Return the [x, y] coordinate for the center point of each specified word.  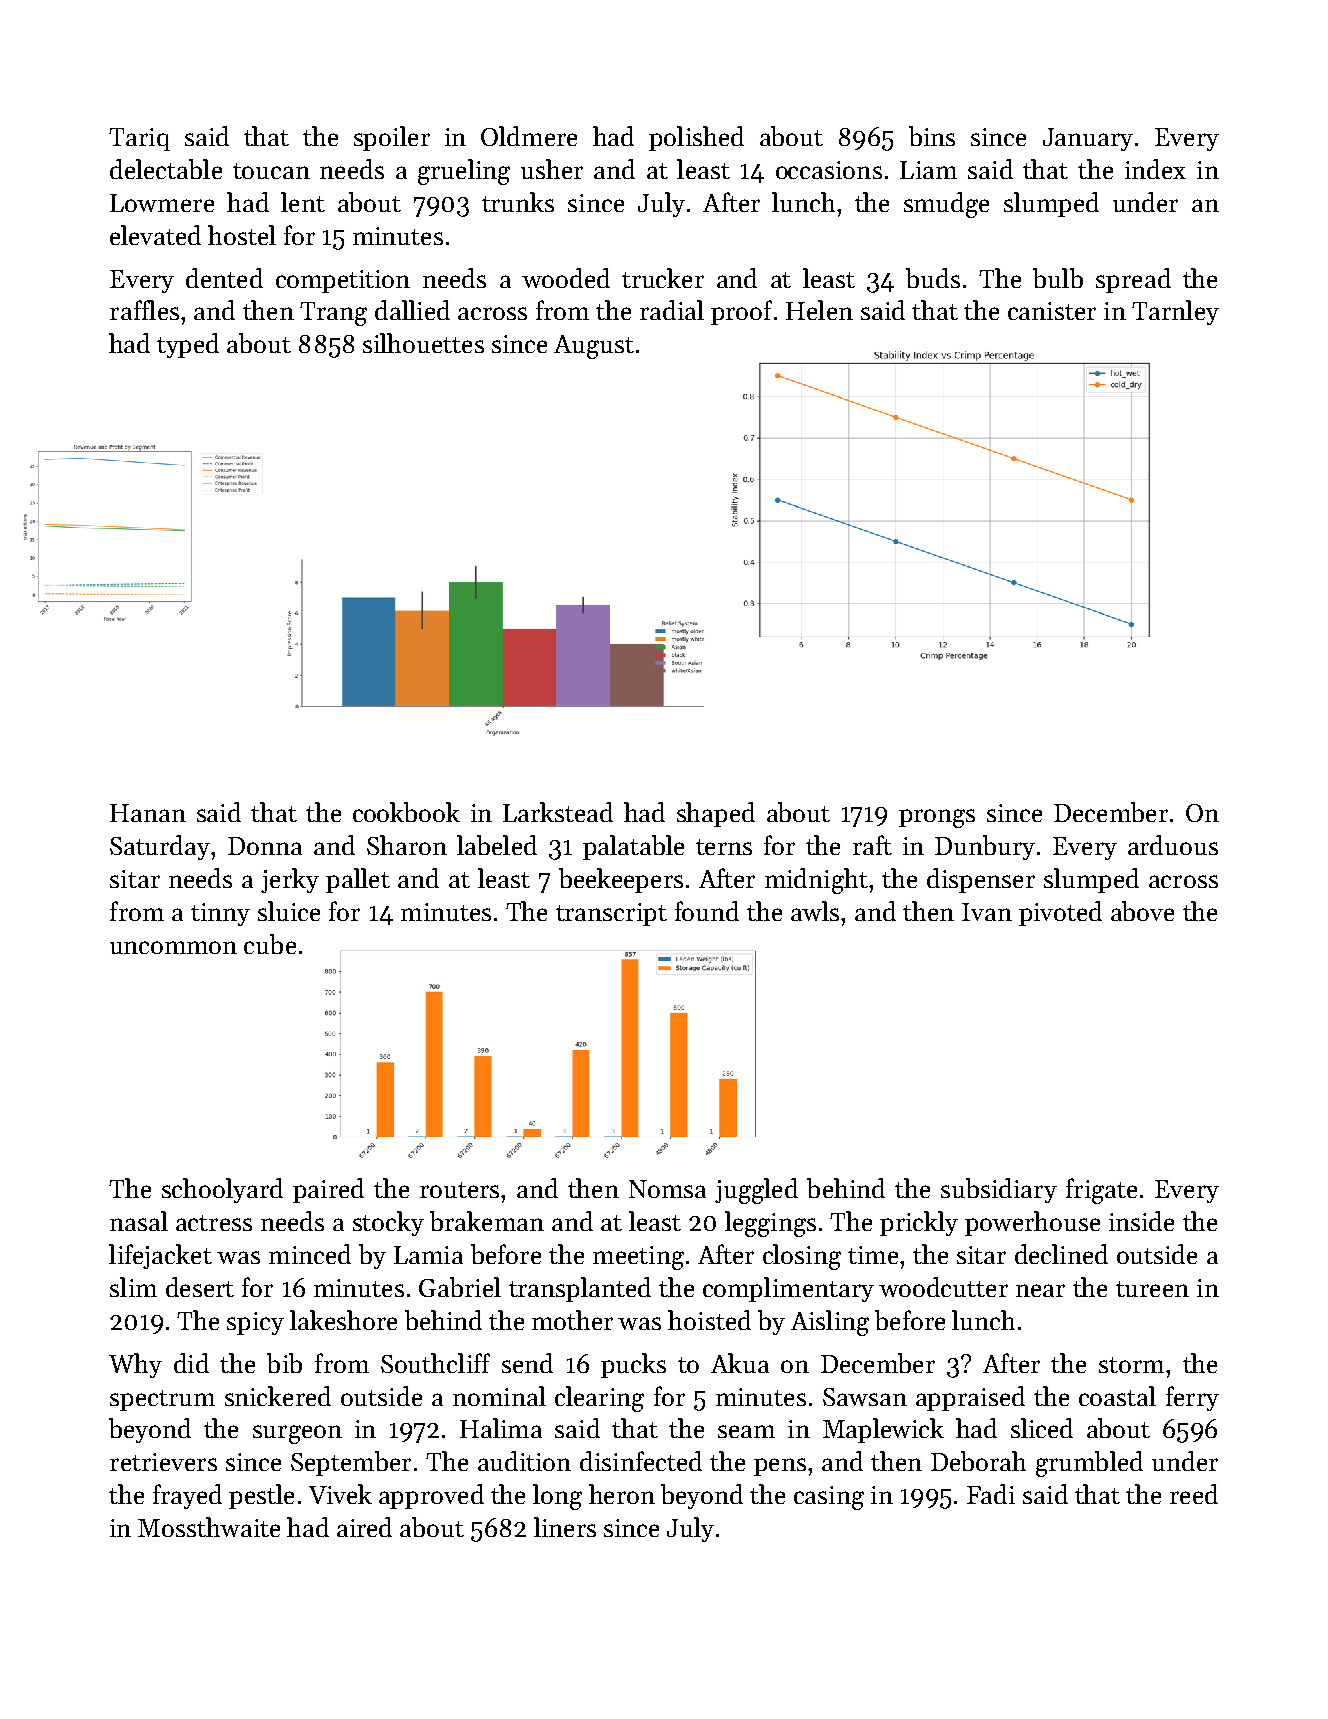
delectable [166, 169]
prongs [937, 818]
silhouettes [423, 343]
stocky [388, 1223]
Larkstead [558, 812]
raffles [144, 310]
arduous [1173, 845]
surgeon [297, 1434]
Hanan [148, 813]
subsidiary [999, 1190]
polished [696, 138]
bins [932, 136]
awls [815, 911]
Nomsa [667, 1189]
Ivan [987, 912]
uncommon [173, 947]
